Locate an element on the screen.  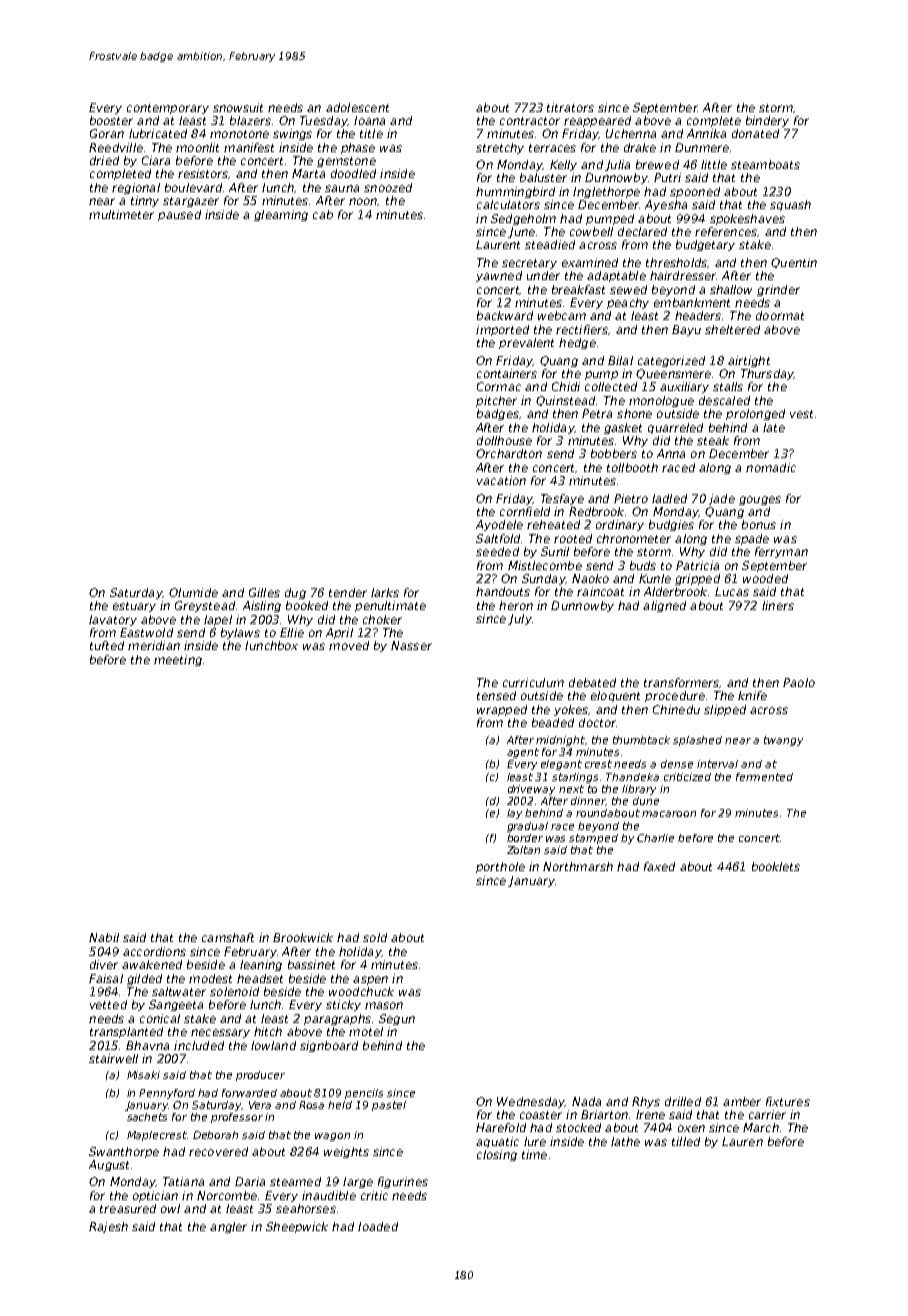
headset is located at coordinates (260, 978).
